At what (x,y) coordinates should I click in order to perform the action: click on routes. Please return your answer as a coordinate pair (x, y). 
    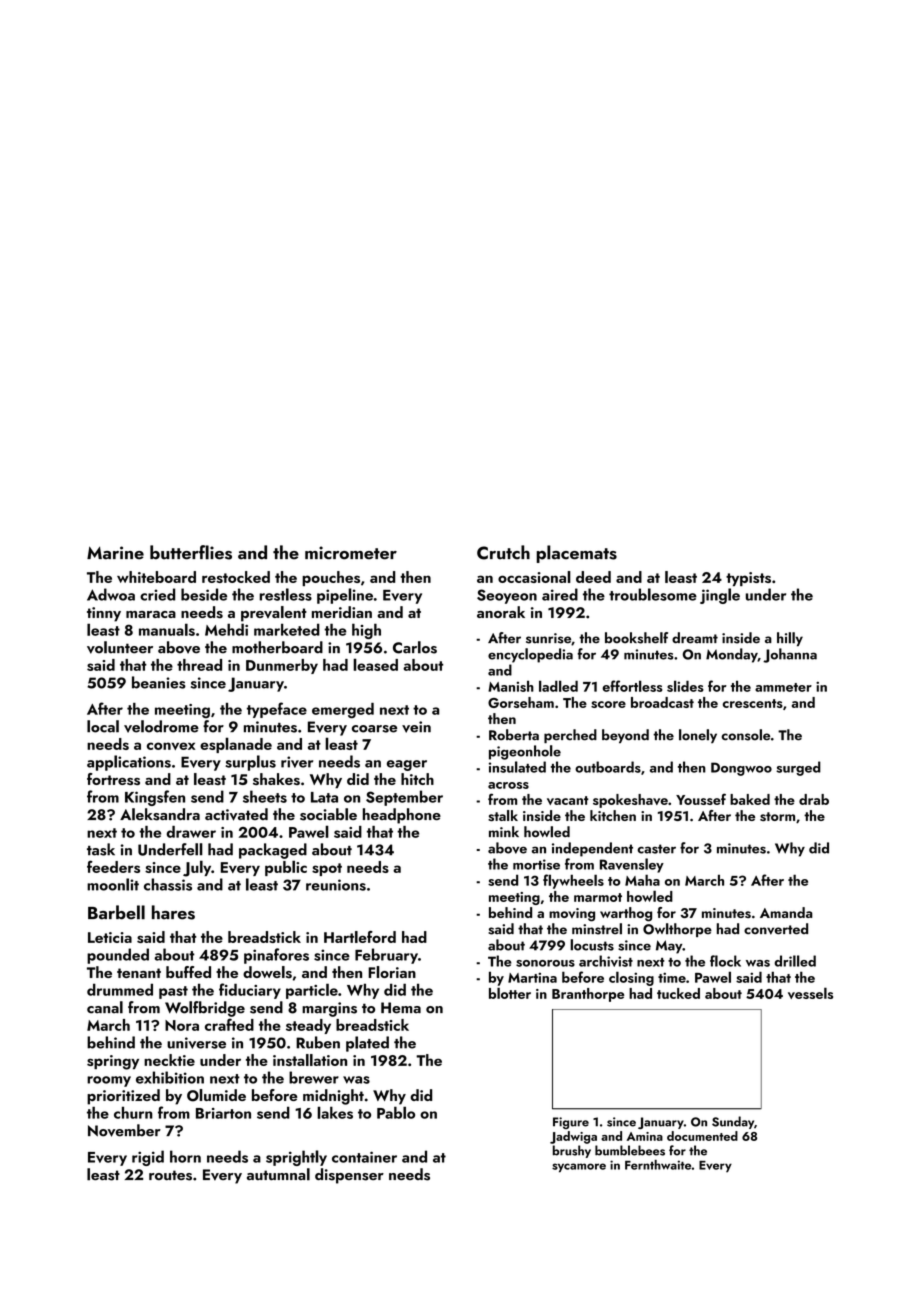
    Looking at the image, I should click on (170, 1175).
